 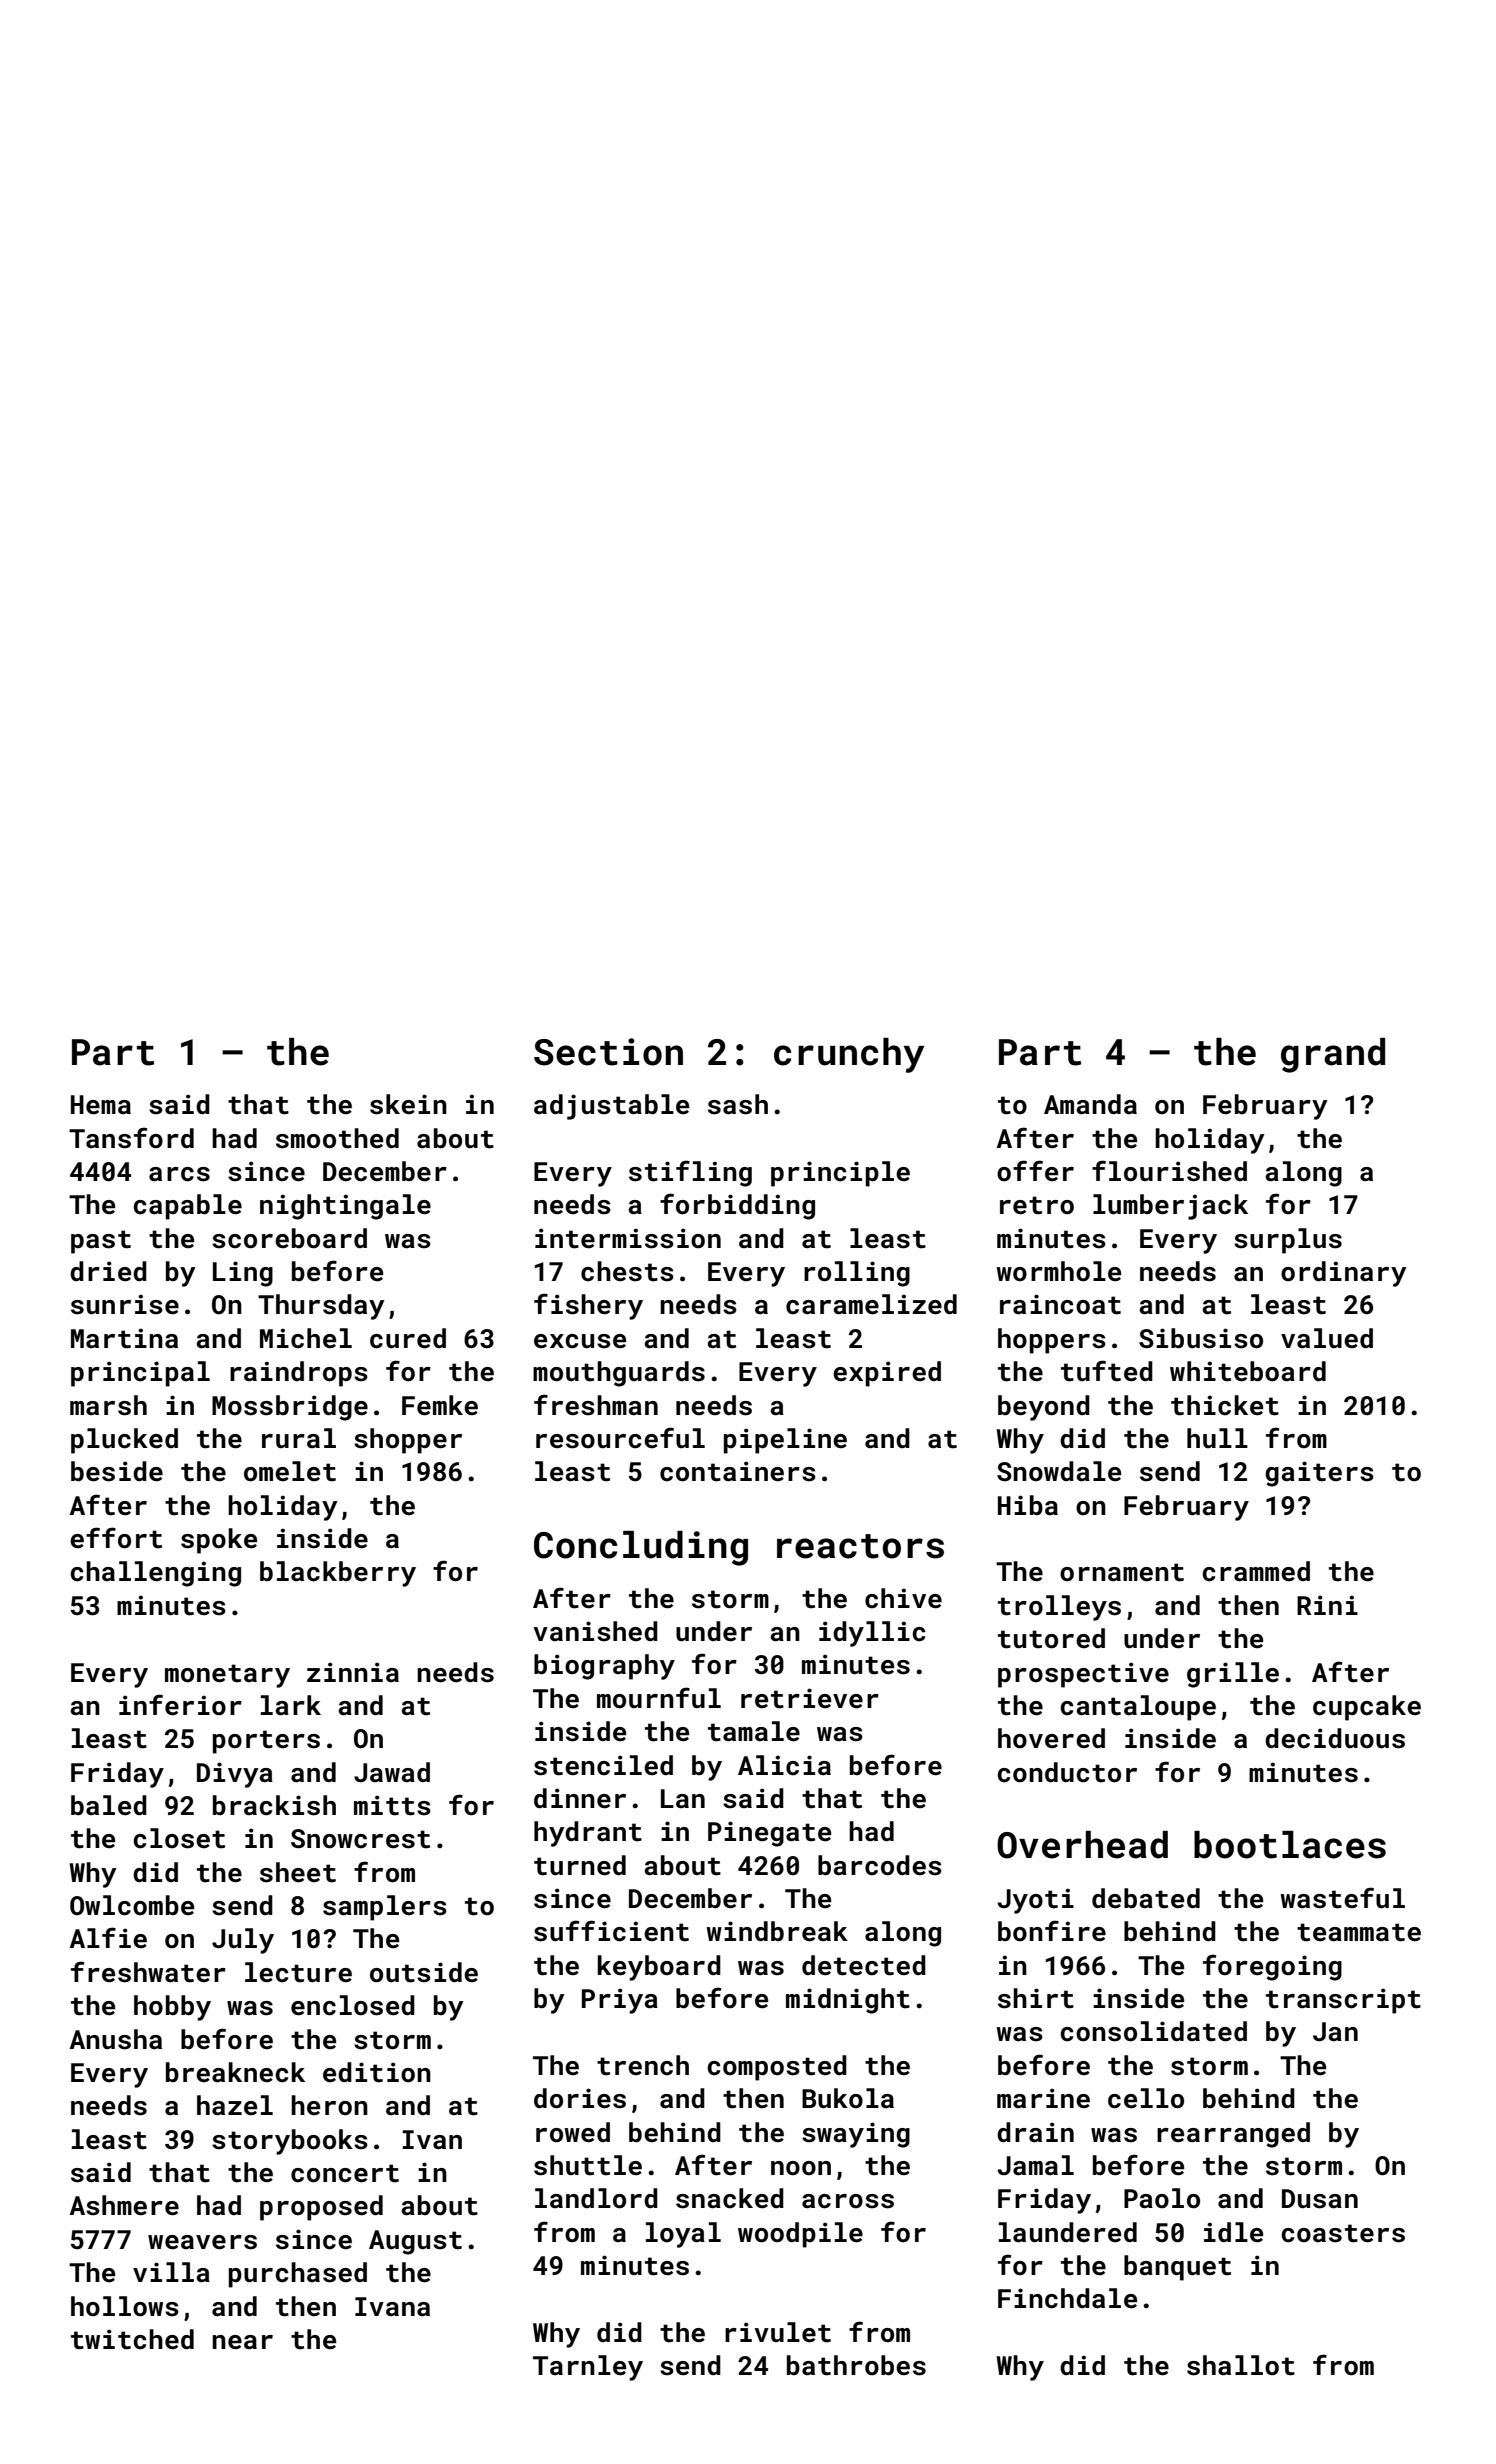 I want to click on Hema, so click(x=101, y=1105).
